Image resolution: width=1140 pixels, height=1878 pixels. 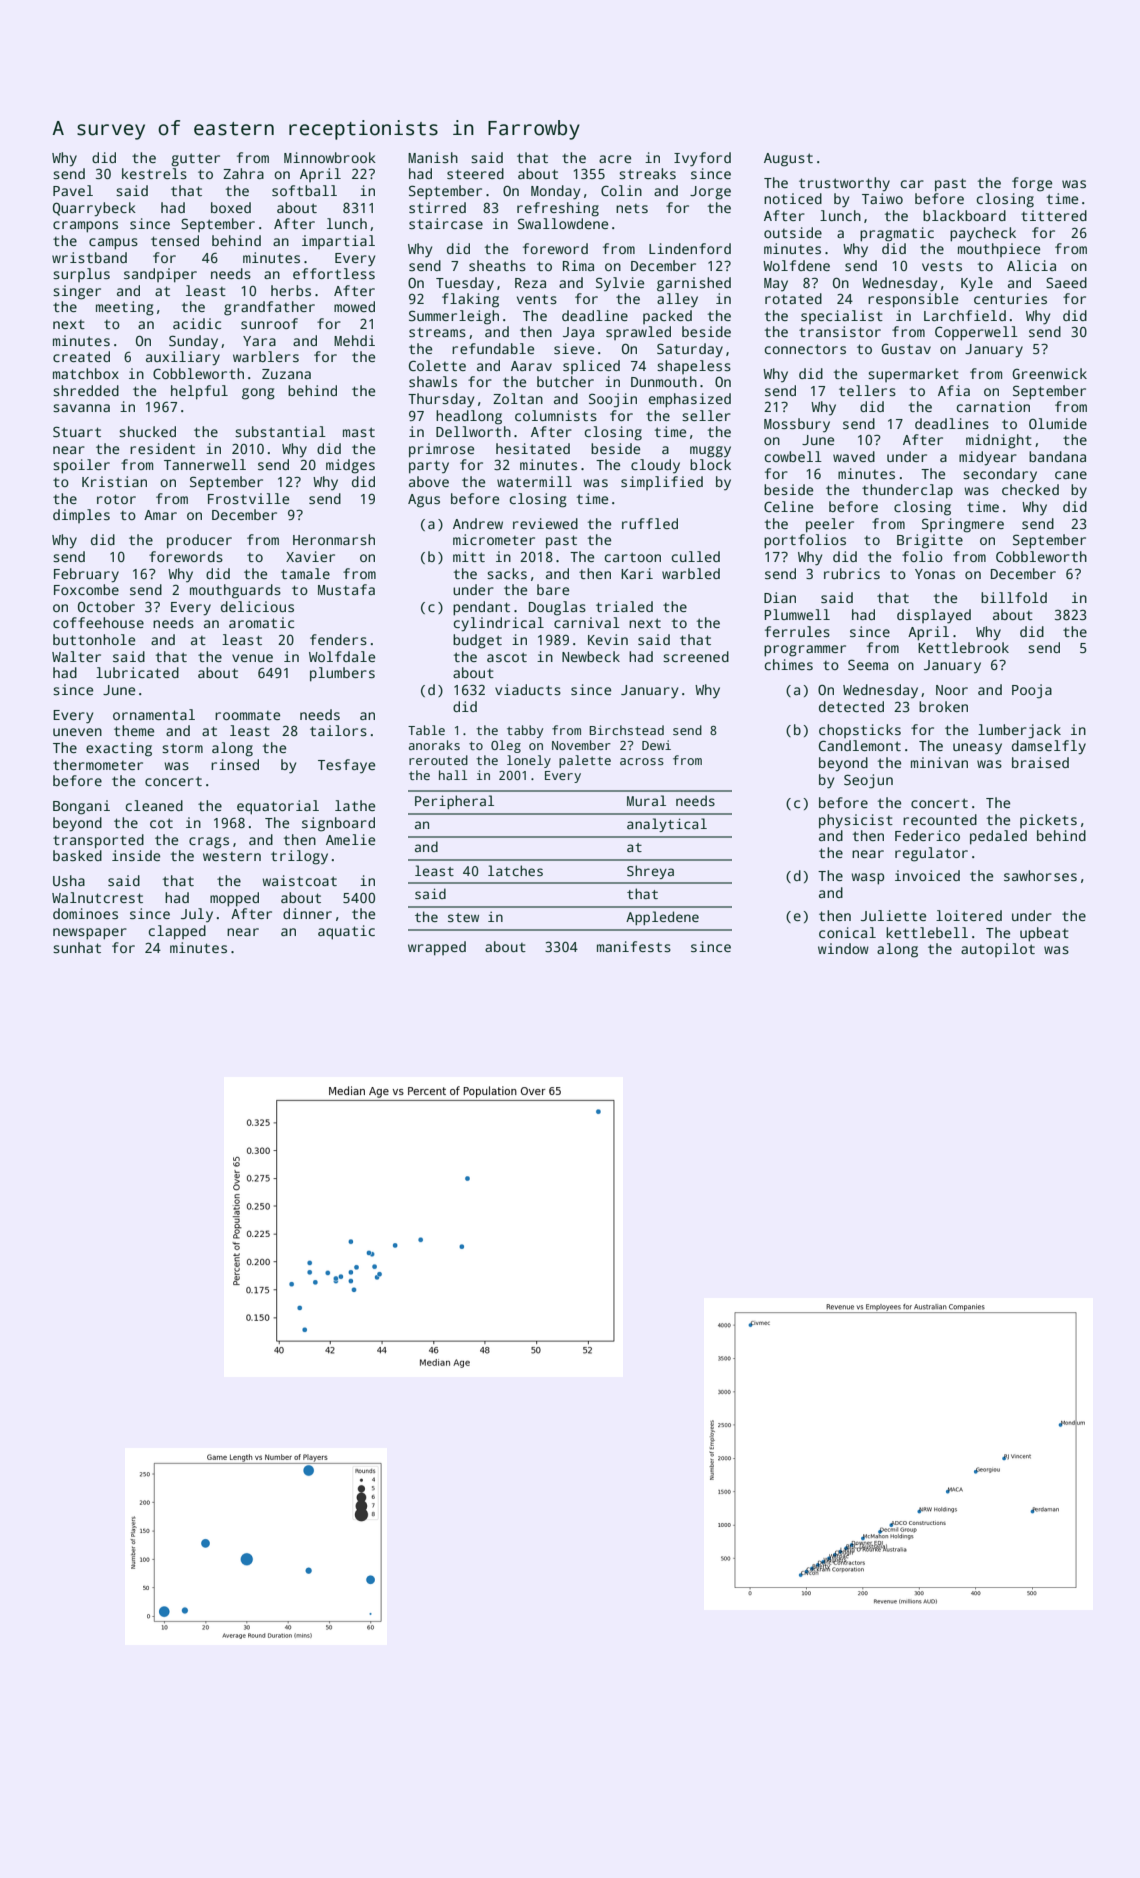 I want to click on manifests, so click(x=634, y=946).
